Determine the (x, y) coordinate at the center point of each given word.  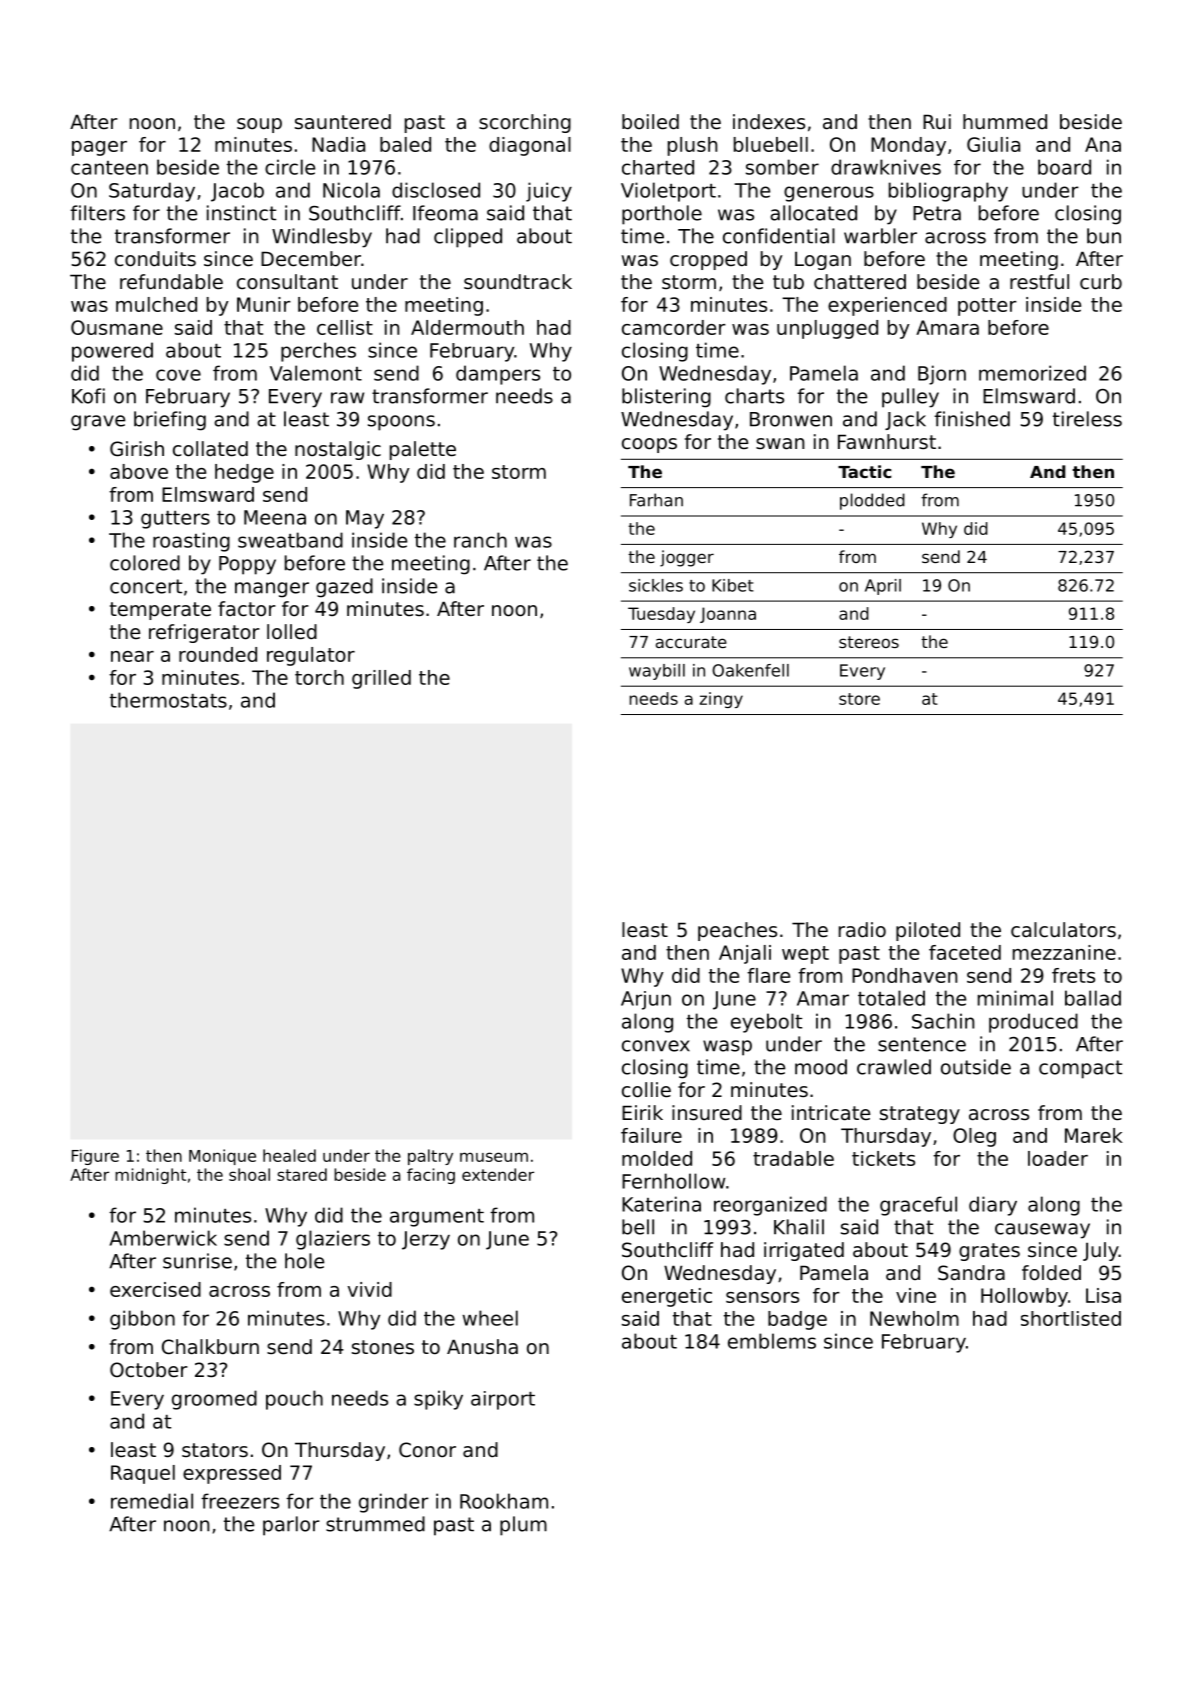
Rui (937, 121)
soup (259, 125)
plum (523, 1526)
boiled (650, 122)
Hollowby (1024, 1297)
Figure (95, 1157)
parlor (291, 1526)
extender (498, 1174)
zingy (721, 700)
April (883, 587)
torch (319, 677)
